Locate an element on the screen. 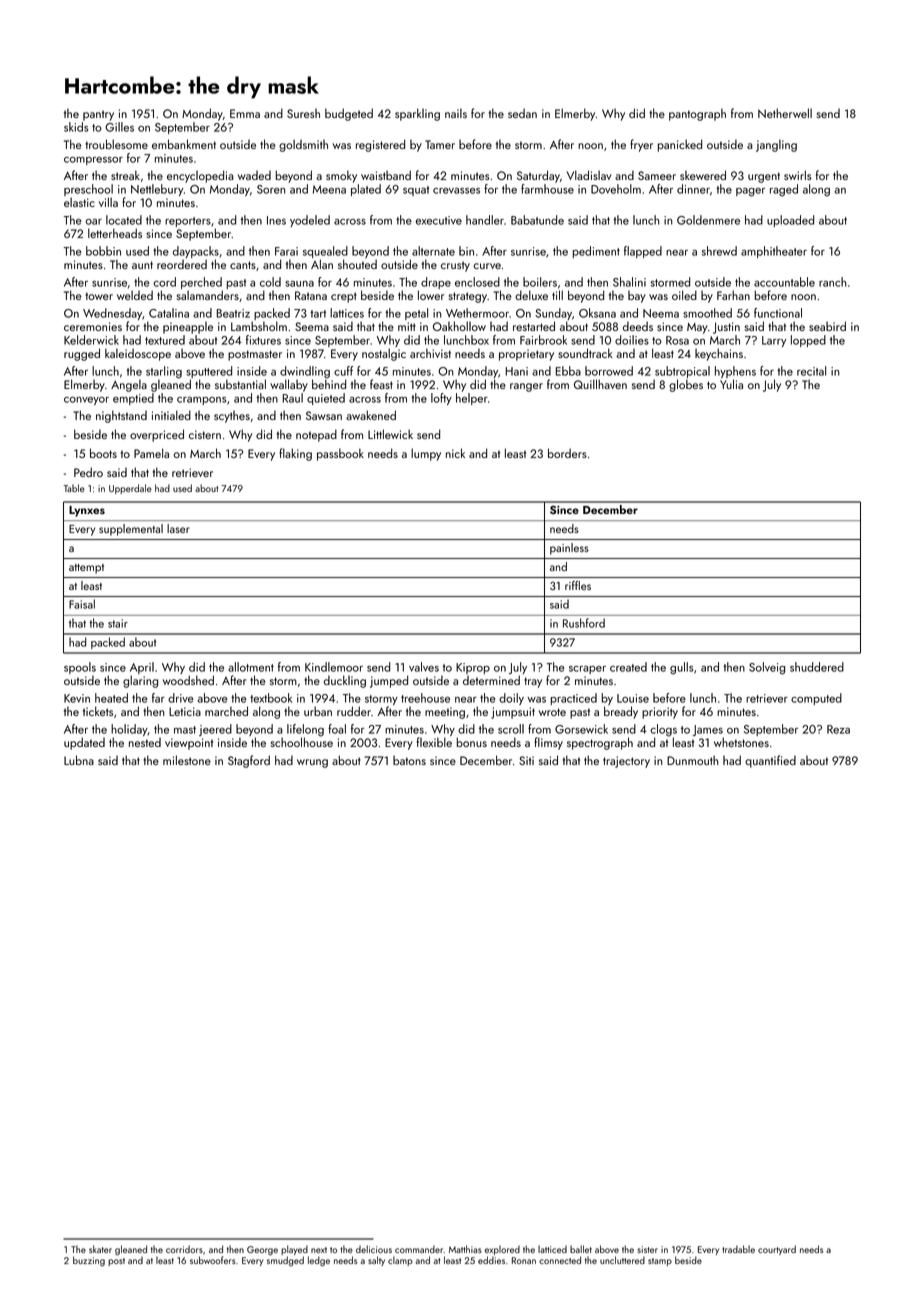  sparkling is located at coordinates (417, 114).
